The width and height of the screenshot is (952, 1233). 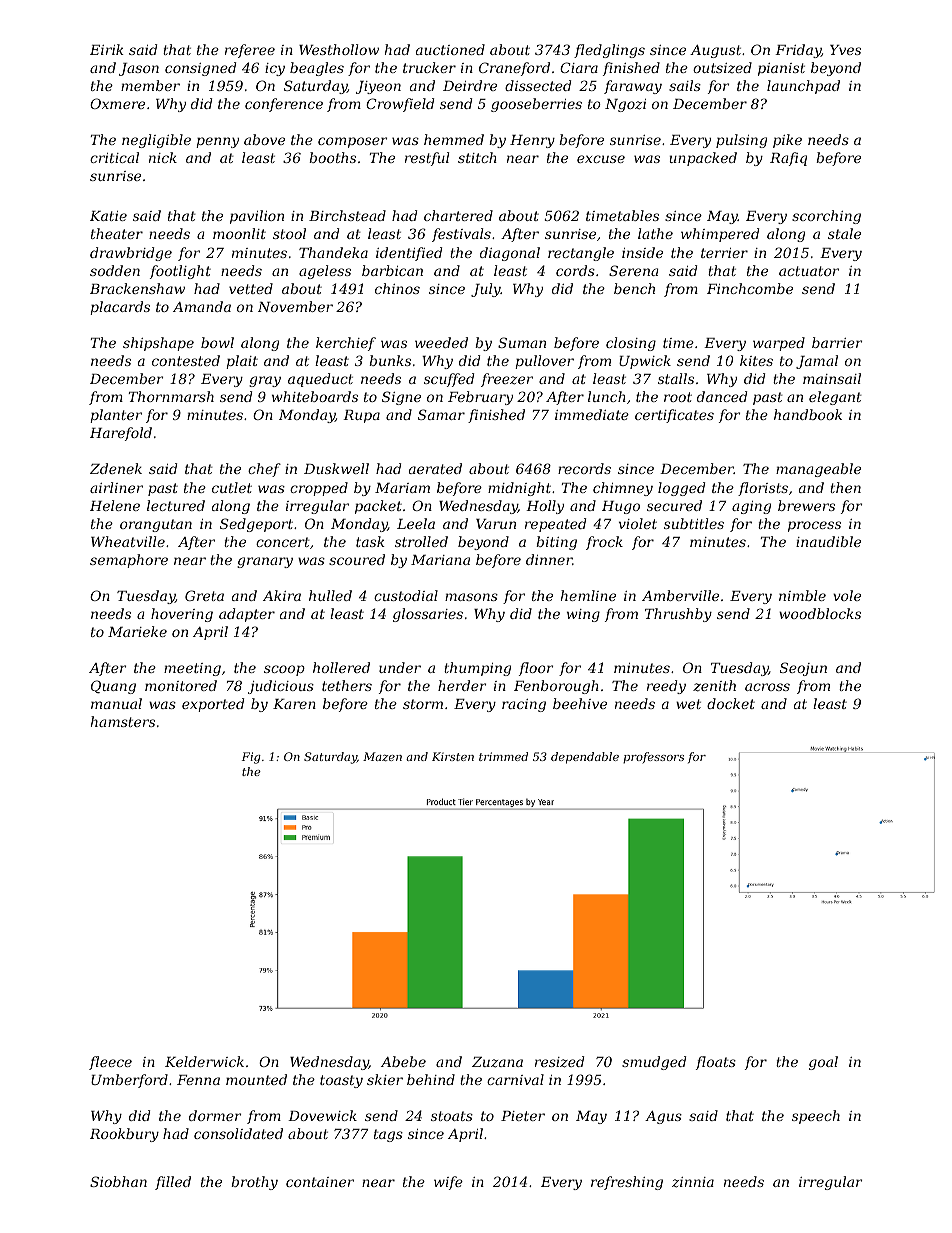 I want to click on faraway, so click(x=633, y=87).
